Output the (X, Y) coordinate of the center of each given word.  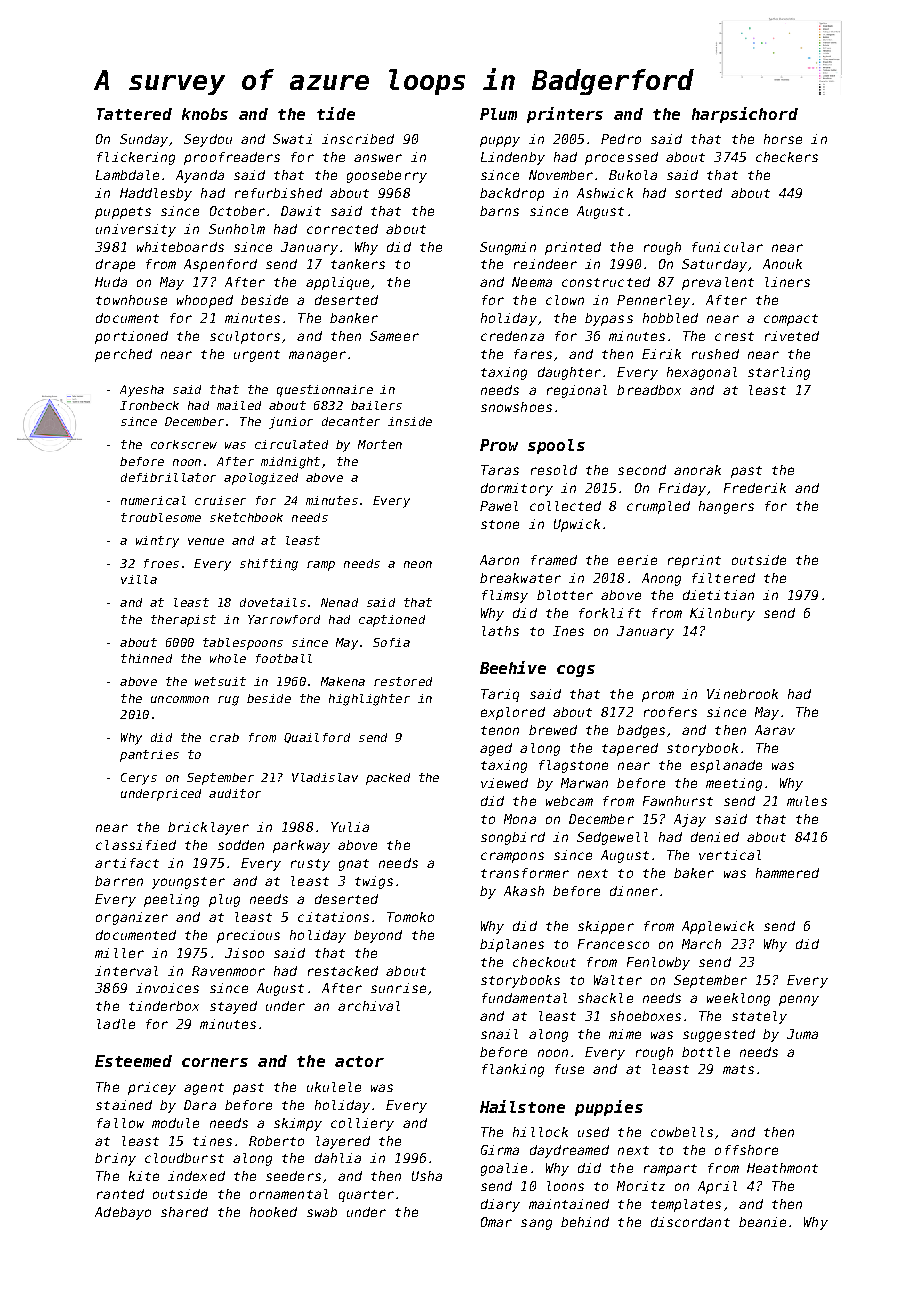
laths (500, 631)
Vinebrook (742, 694)
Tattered (134, 114)
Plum (498, 114)
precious (248, 936)
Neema (532, 282)
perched (123, 355)
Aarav (775, 730)
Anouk (782, 264)
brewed (553, 730)
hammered (787, 873)
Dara (200, 1105)
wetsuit (220, 681)
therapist (183, 621)
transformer (525, 873)
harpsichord (745, 115)
